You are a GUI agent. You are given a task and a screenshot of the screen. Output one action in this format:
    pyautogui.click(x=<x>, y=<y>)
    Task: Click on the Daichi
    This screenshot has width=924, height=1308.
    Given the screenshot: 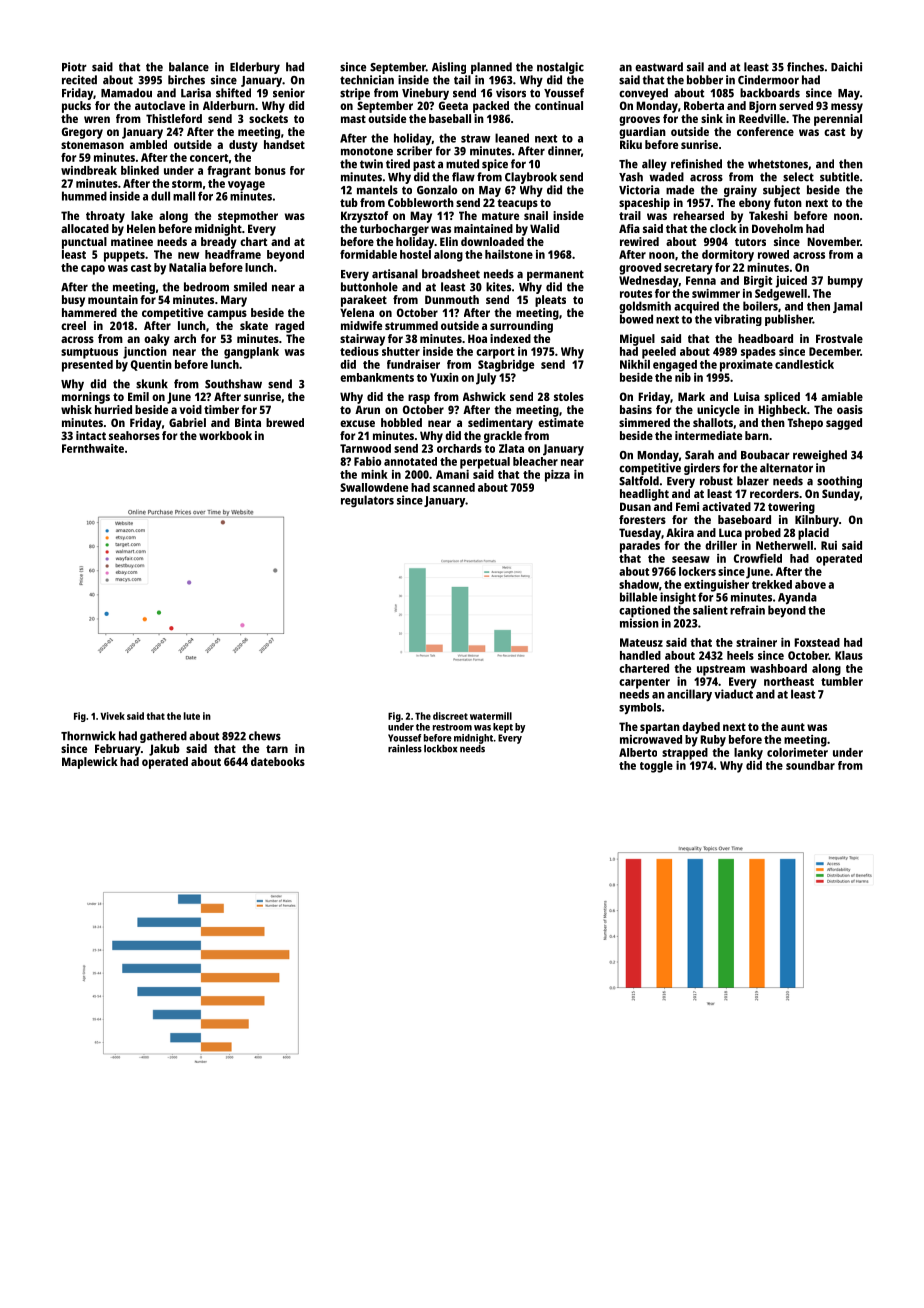 What is the action you would take?
    pyautogui.click(x=846, y=67)
